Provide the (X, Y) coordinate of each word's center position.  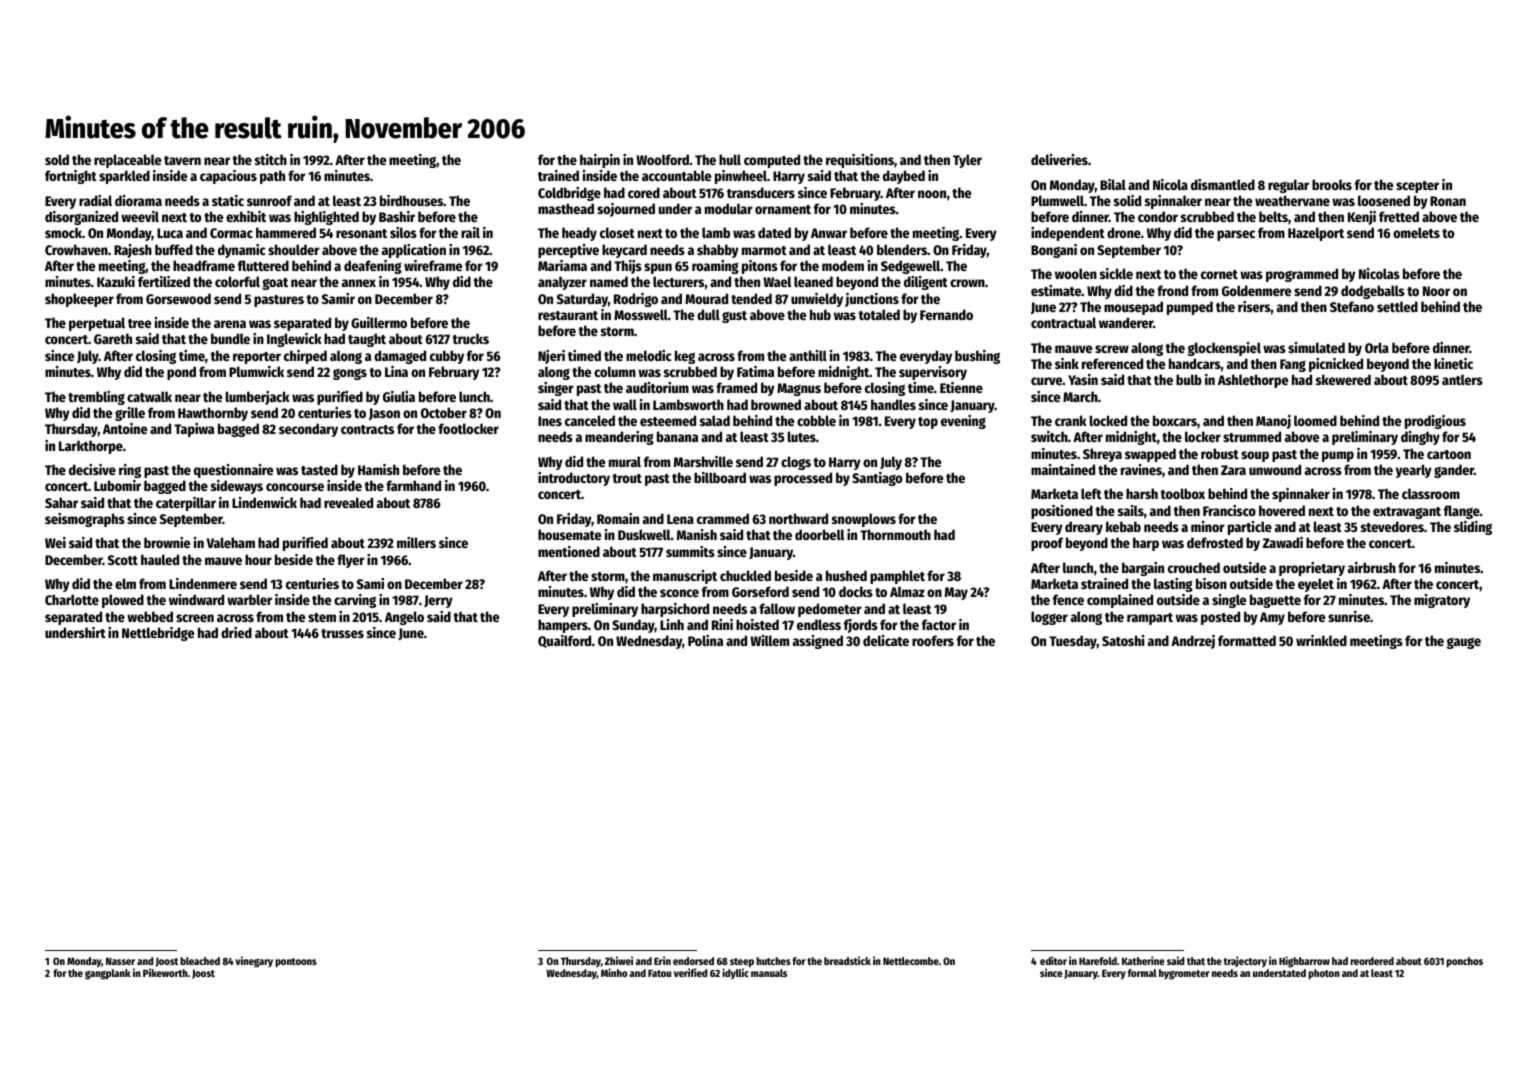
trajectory (1245, 961)
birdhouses (412, 200)
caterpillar (186, 504)
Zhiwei (619, 960)
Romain (618, 518)
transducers (761, 192)
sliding (1473, 528)
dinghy (1420, 438)
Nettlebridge (158, 634)
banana (677, 436)
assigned (818, 642)
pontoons (296, 963)
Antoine (125, 428)
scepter (1417, 187)
